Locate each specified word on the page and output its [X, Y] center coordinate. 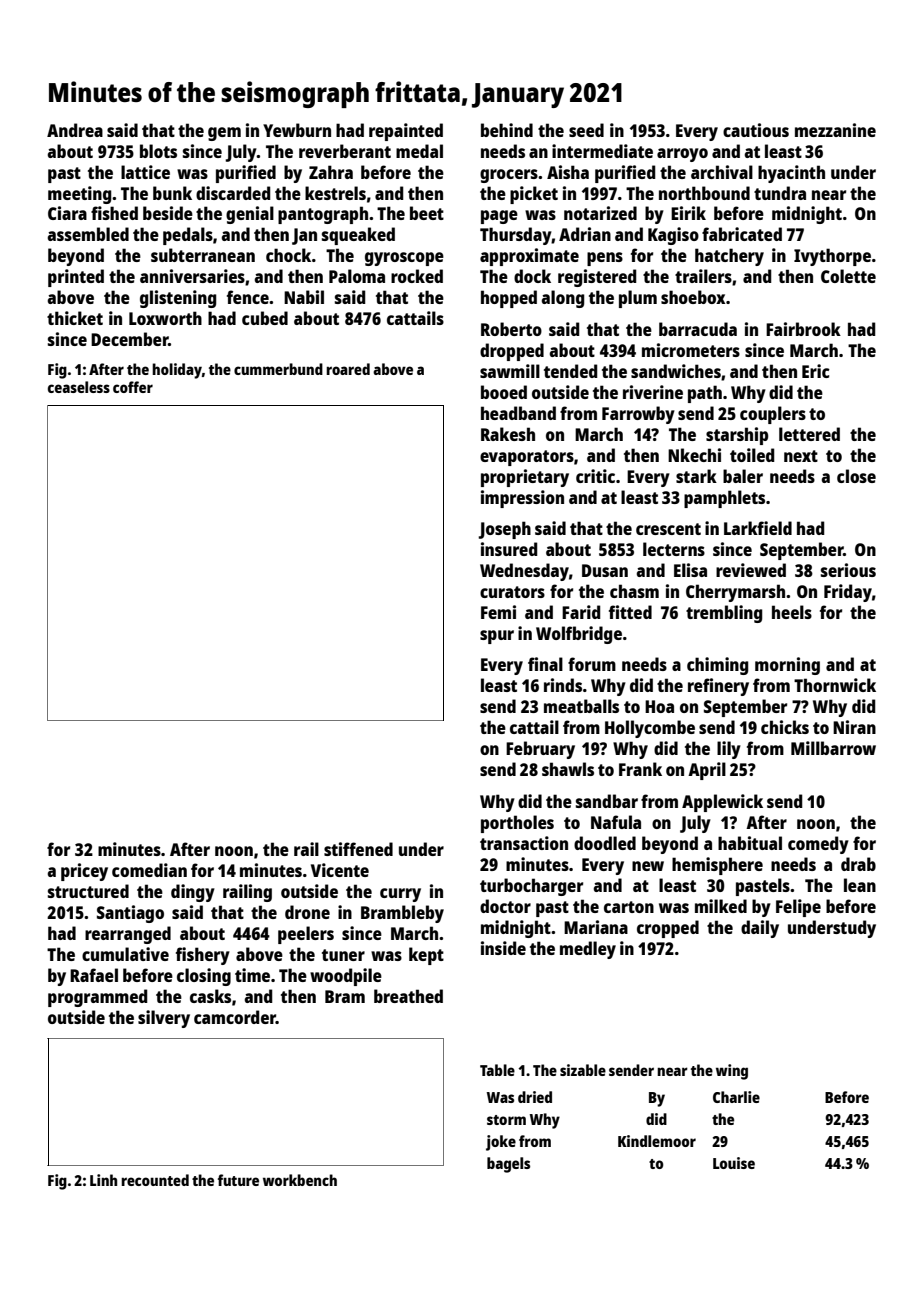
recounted [155, 1180]
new [648, 866]
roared [348, 369]
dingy [193, 893]
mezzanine [835, 130]
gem [224, 134]
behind [507, 130]
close [856, 476]
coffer [133, 387]
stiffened [358, 849]
